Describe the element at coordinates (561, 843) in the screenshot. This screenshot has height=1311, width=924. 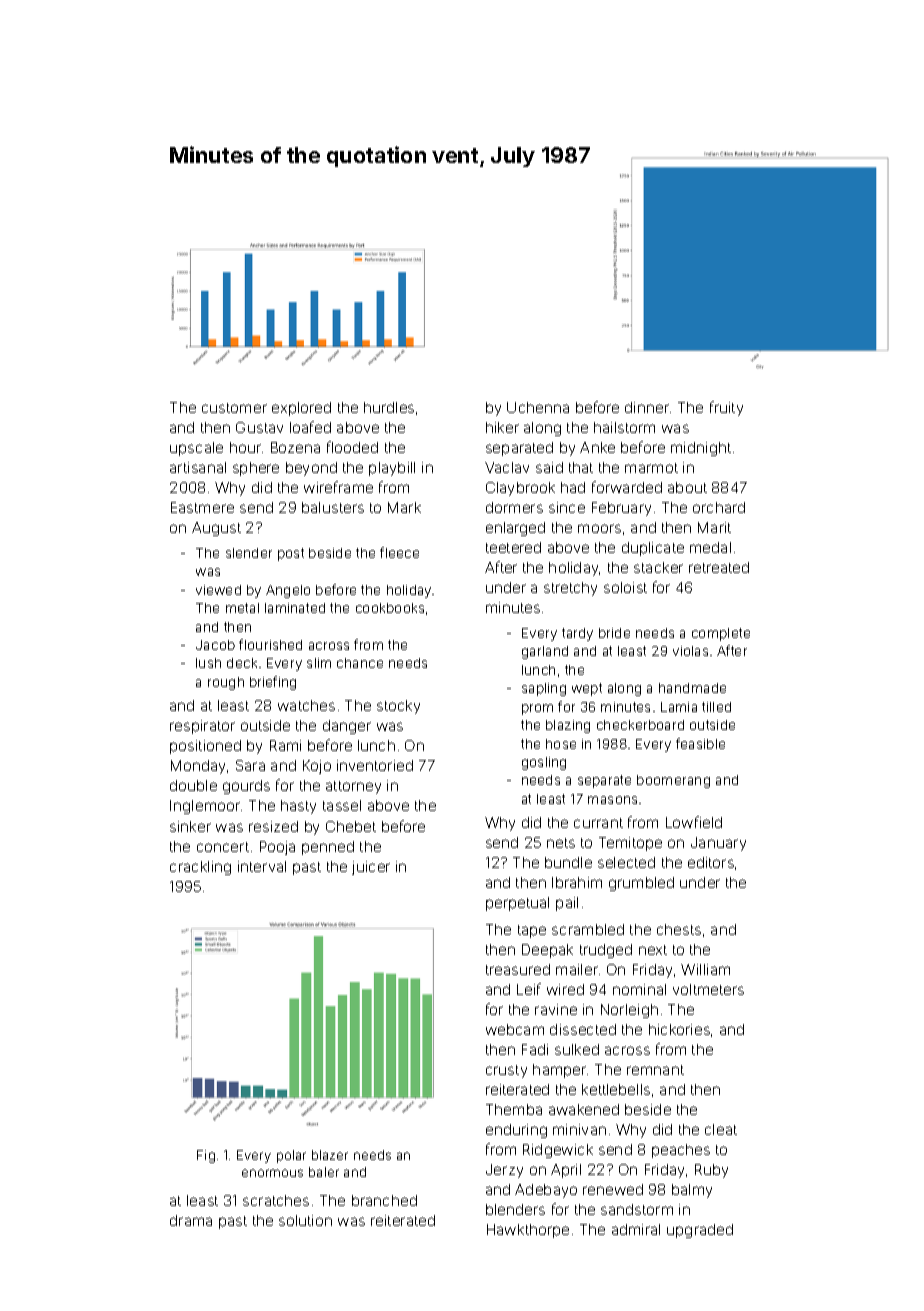
I see `nets` at that location.
